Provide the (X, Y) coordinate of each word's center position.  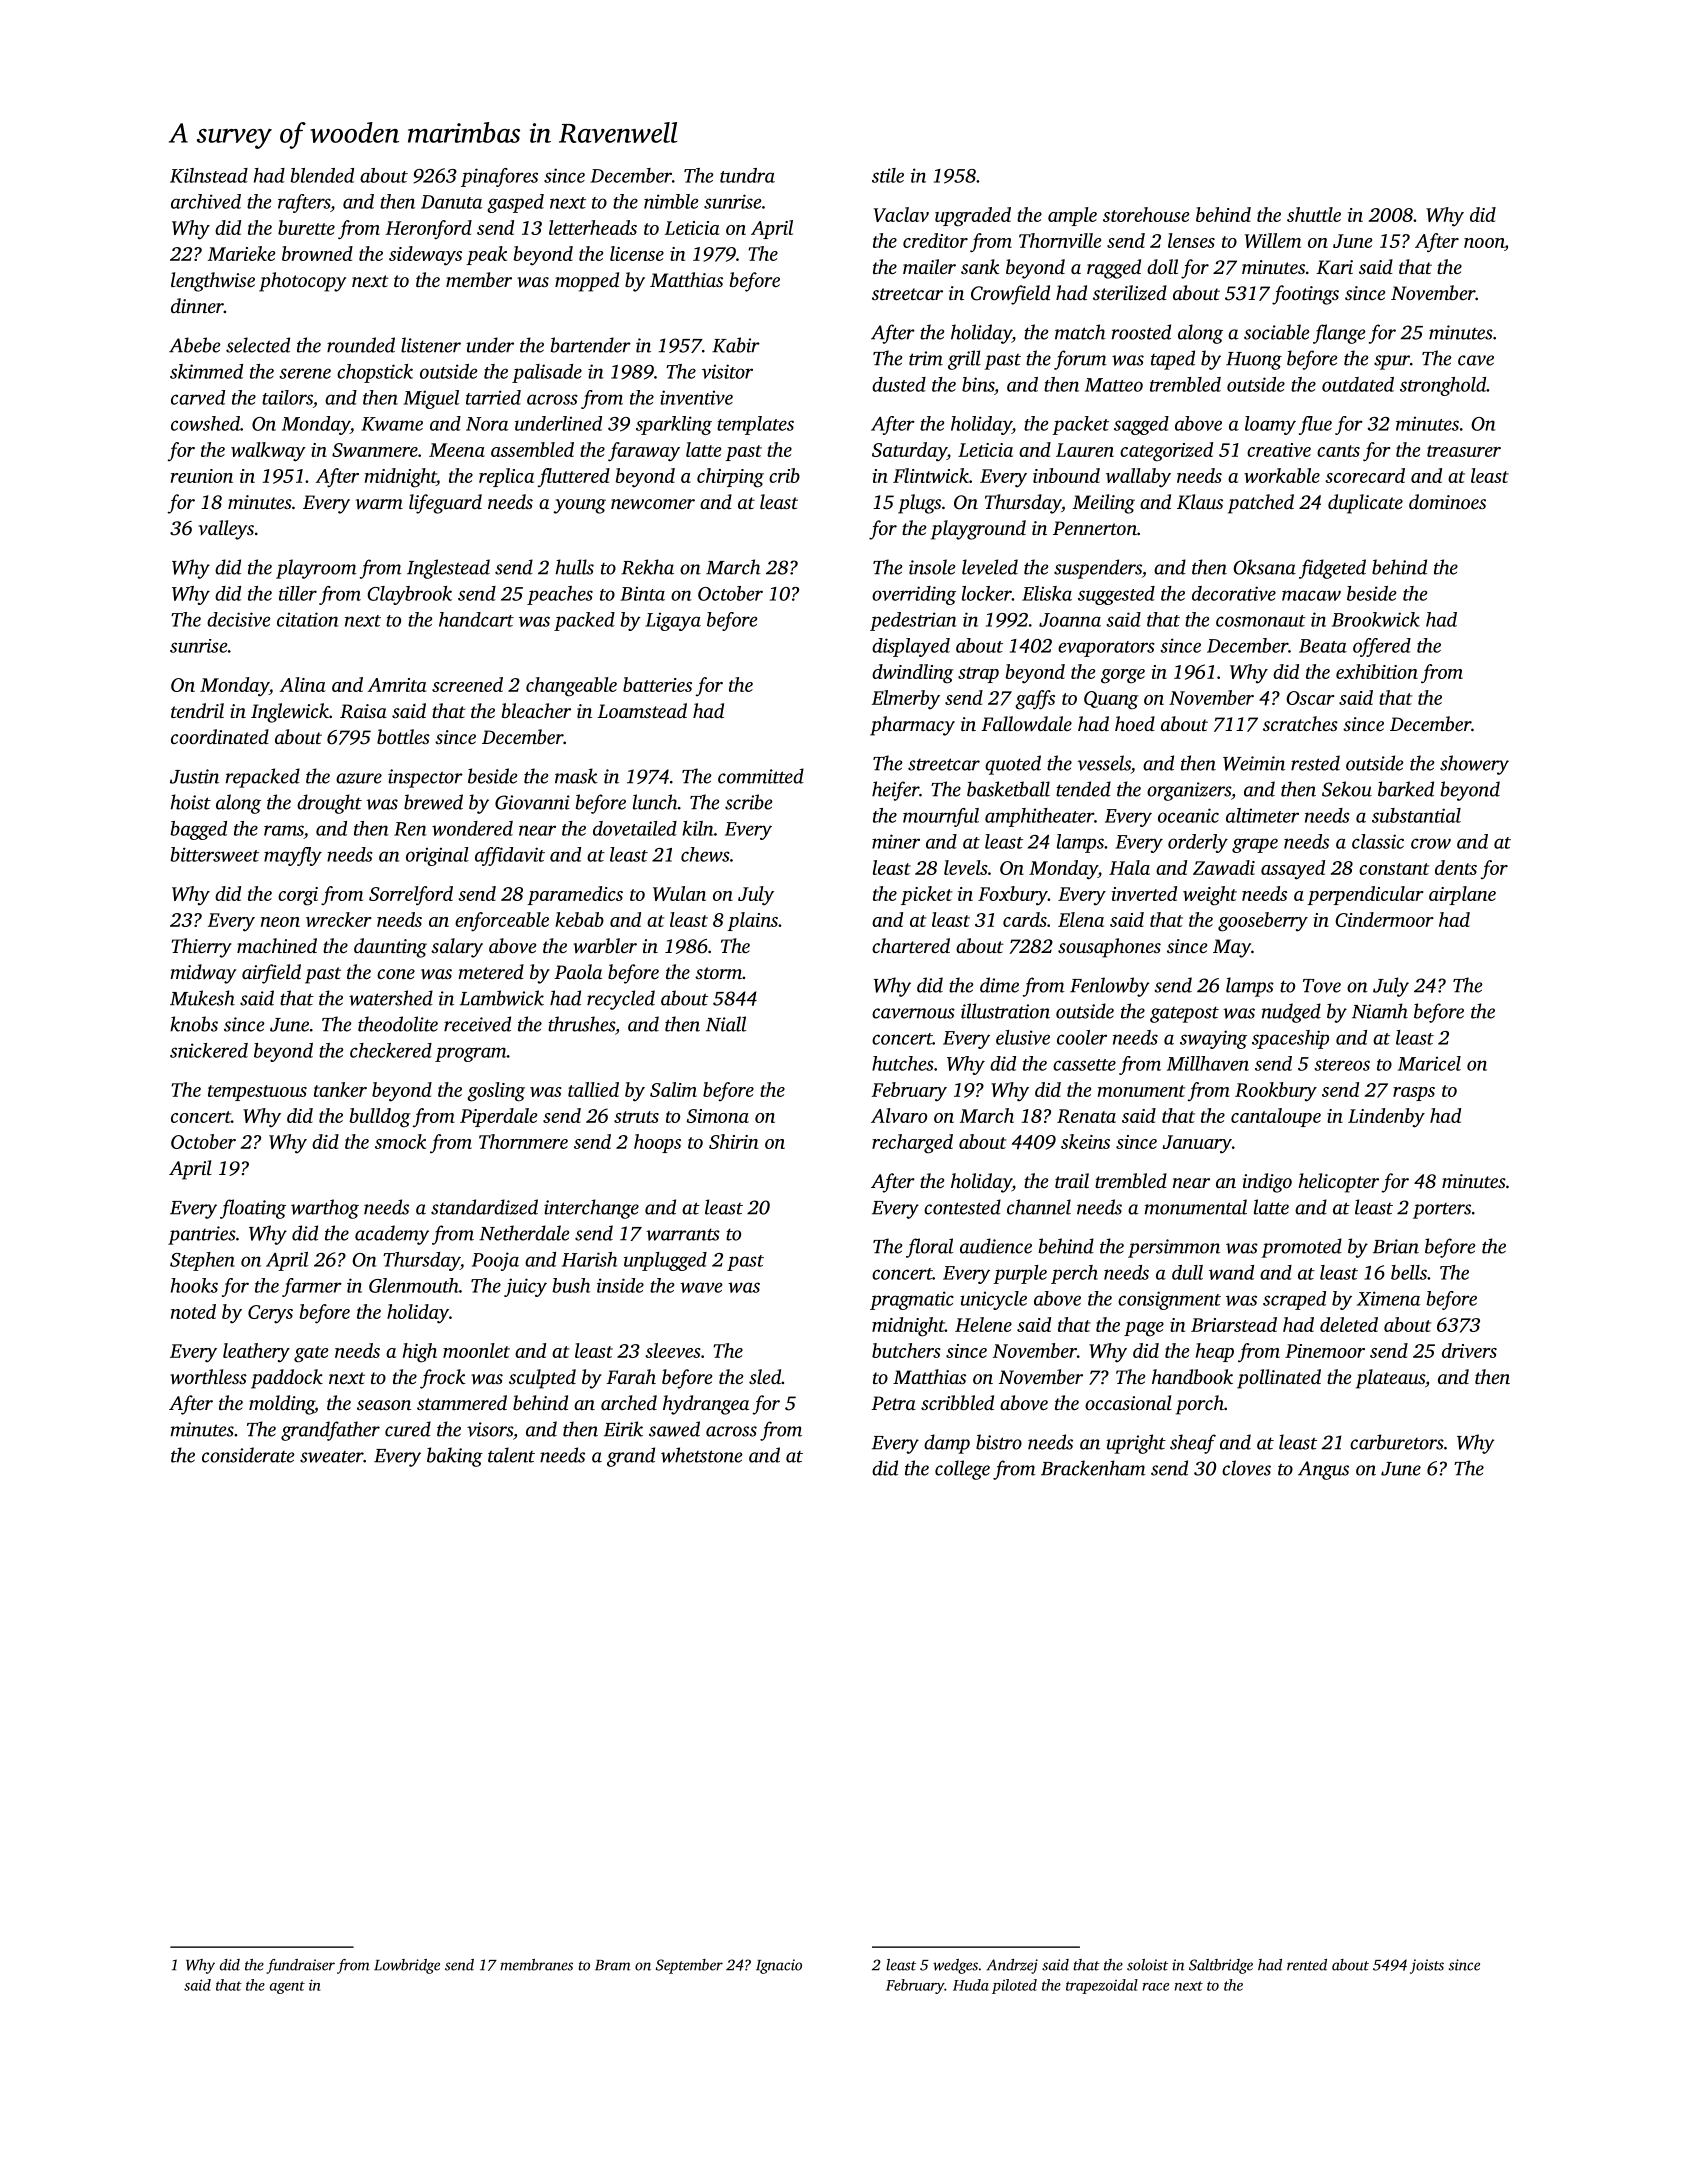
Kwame (392, 424)
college (962, 1470)
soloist (1147, 1965)
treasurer (1464, 451)
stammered (462, 1402)
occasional (1128, 1402)
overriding (914, 595)
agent (287, 1987)
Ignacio (779, 1966)
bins (978, 384)
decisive (238, 619)
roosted (1141, 332)
